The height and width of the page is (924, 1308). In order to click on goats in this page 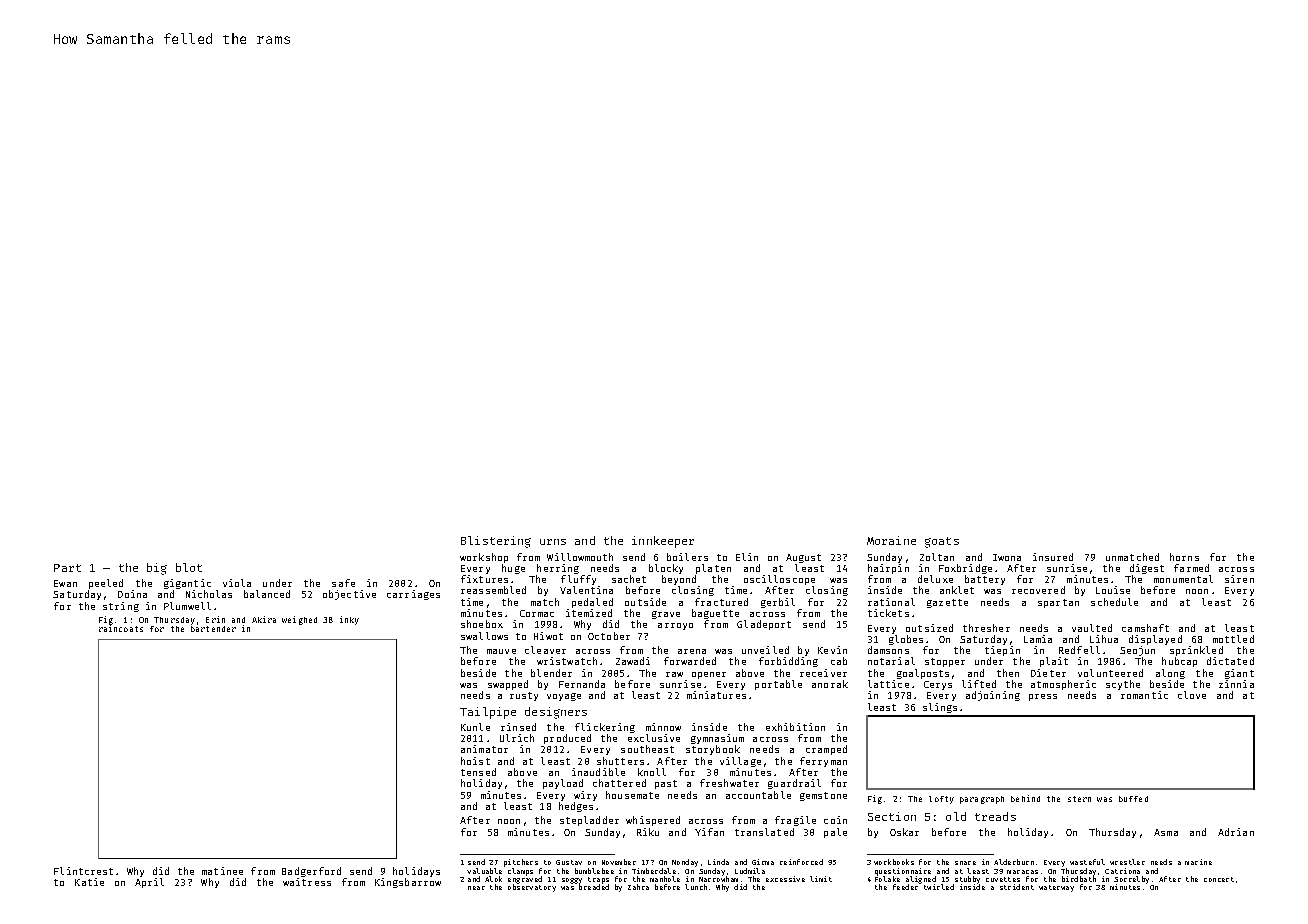, I will do `click(942, 542)`.
